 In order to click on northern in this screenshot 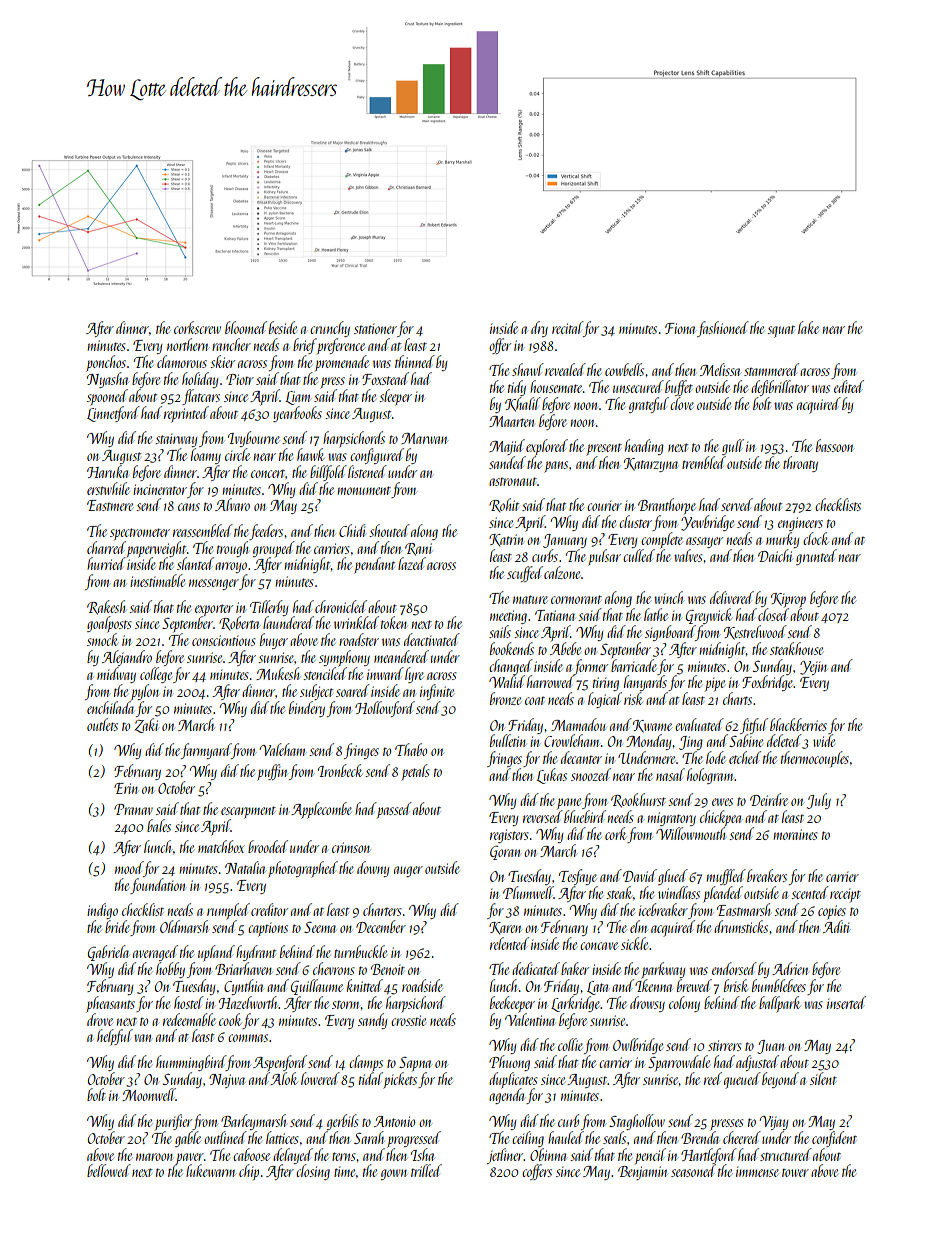, I will do `click(188, 344)`.
